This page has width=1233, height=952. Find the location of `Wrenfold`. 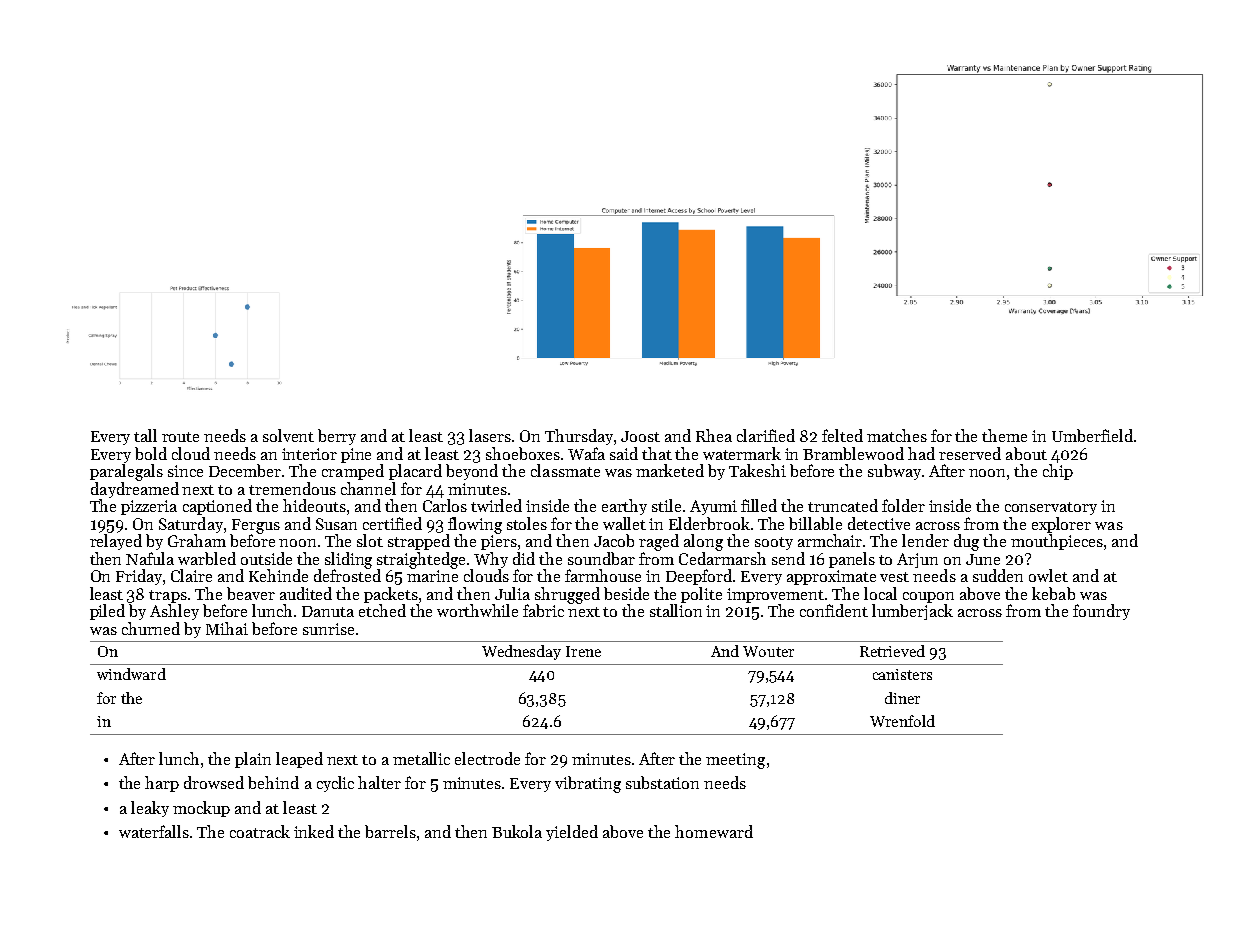

Wrenfold is located at coordinates (902, 721).
